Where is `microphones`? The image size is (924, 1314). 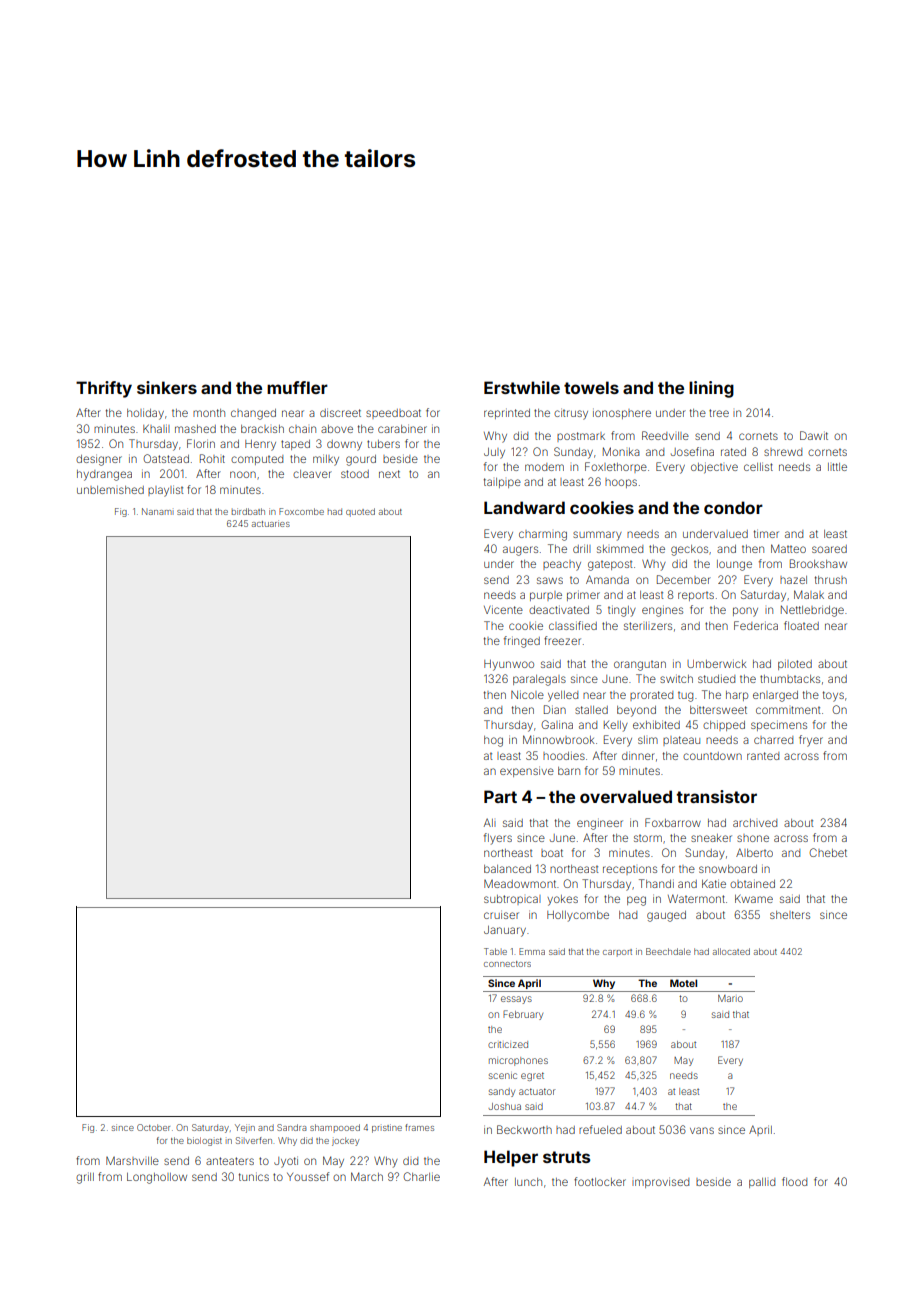 microphones is located at coordinates (518, 1061).
